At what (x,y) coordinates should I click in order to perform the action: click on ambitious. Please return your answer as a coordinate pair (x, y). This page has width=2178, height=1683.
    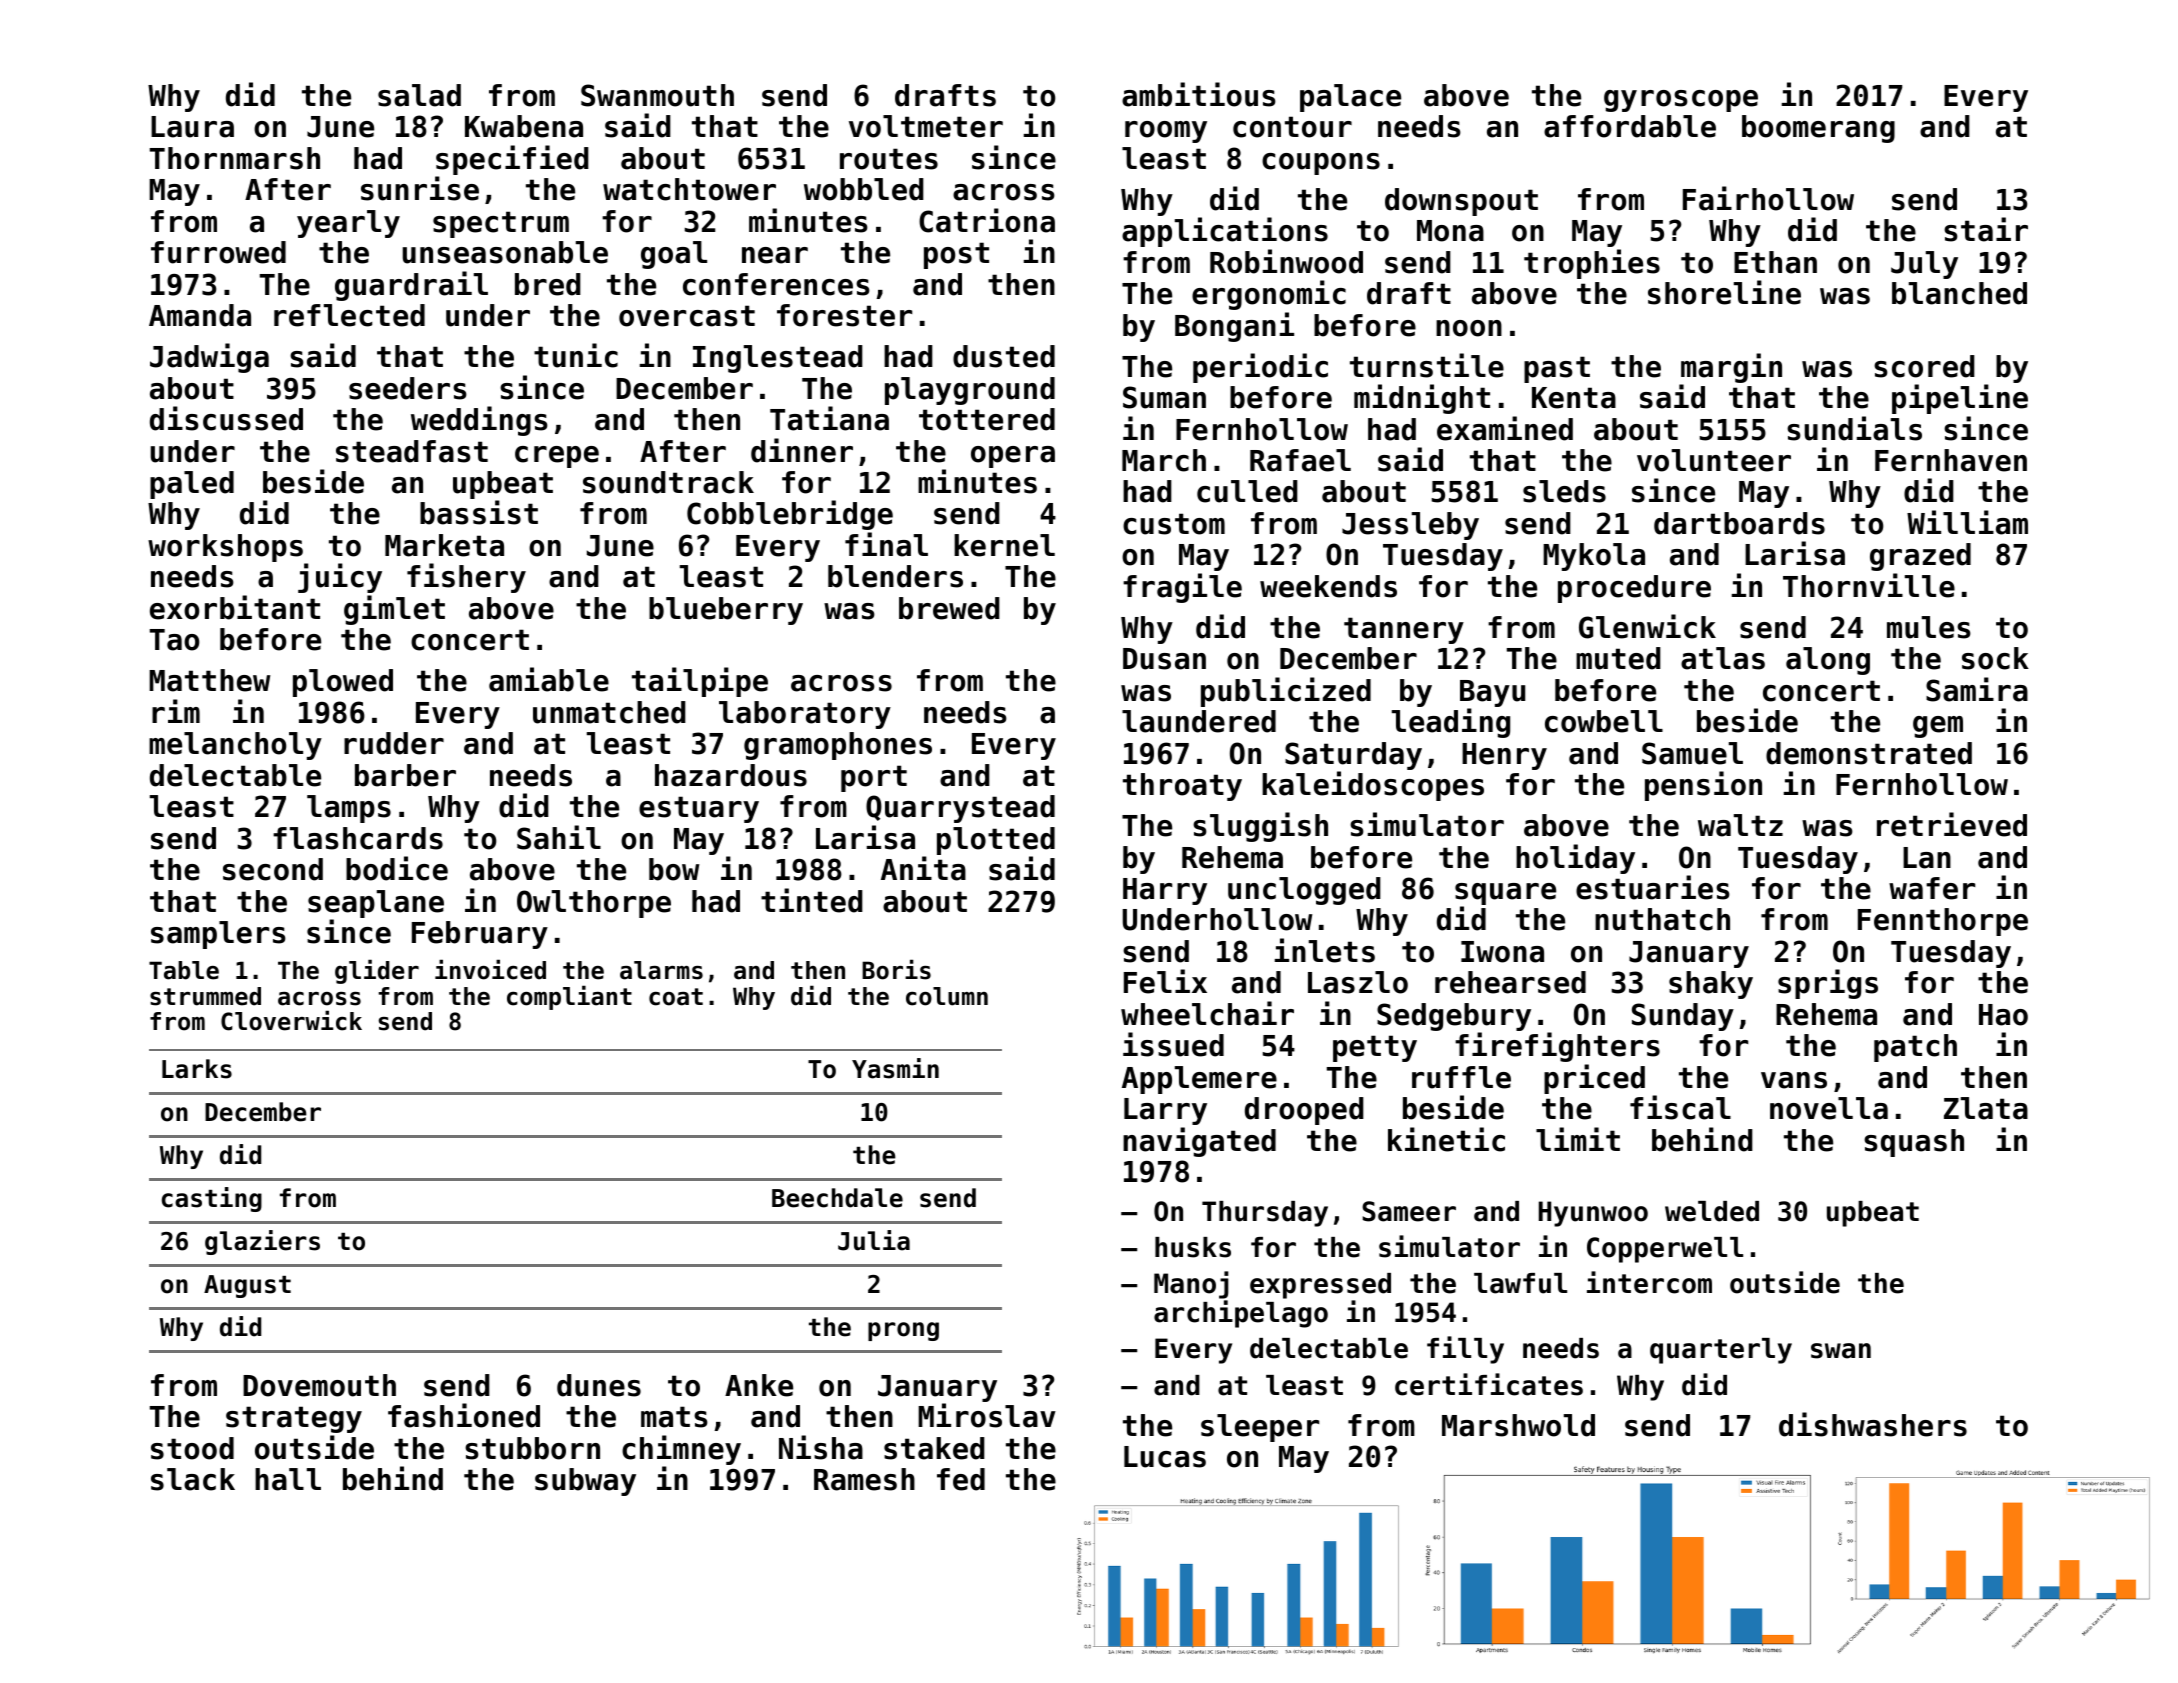
    Looking at the image, I should click on (1199, 94).
